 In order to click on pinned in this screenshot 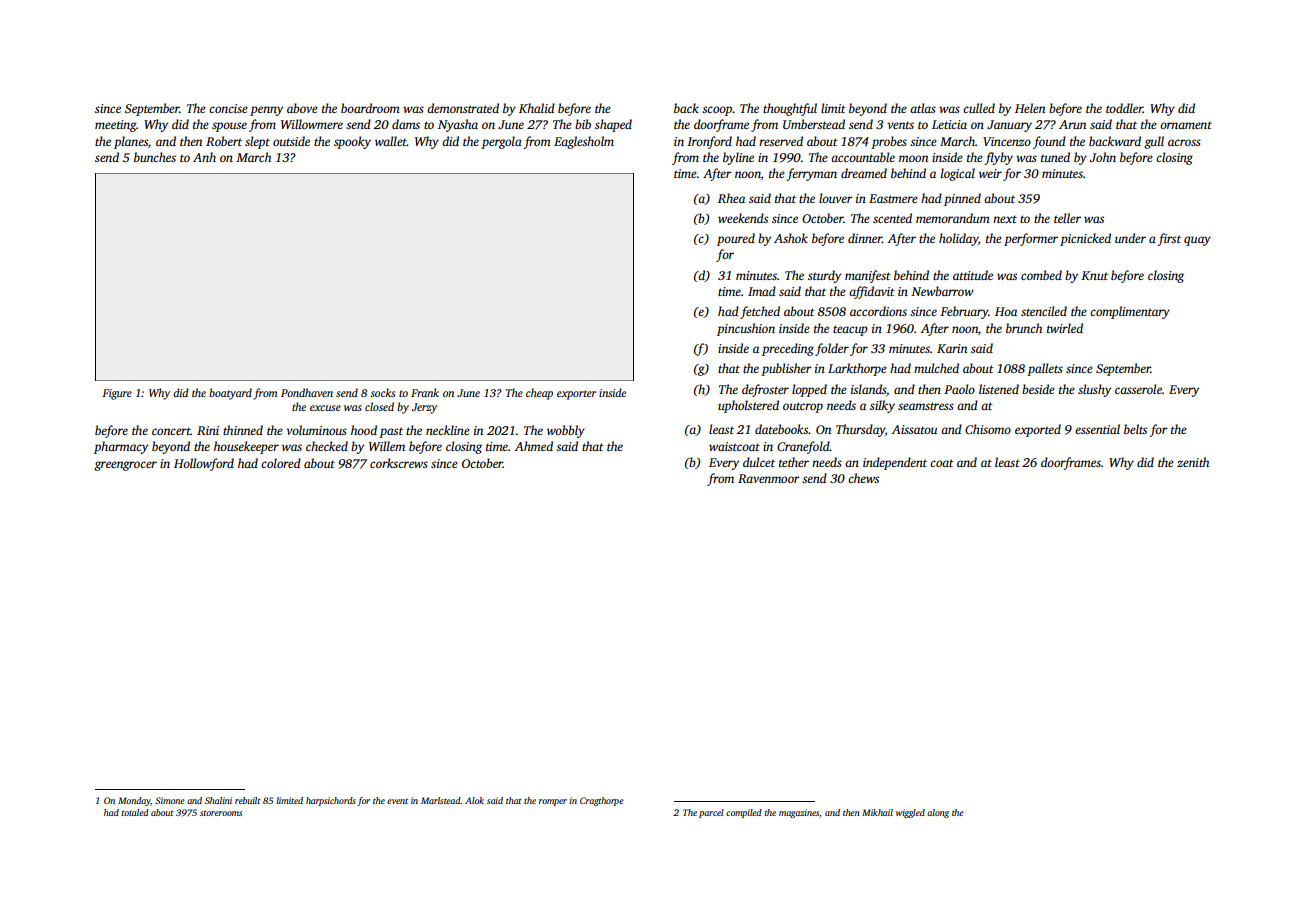, I will do `click(962, 199)`.
